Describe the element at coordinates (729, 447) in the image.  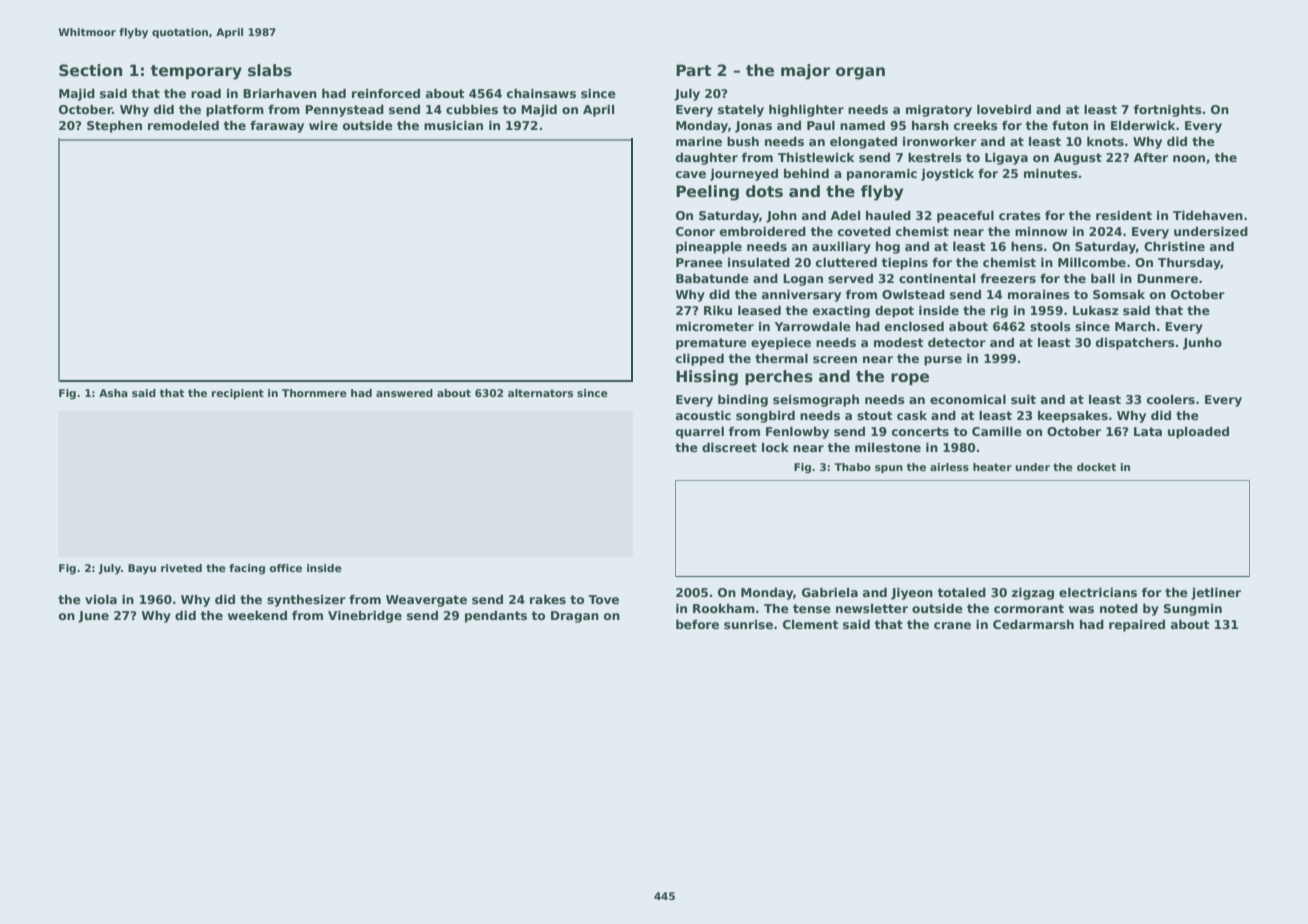
I see `discreet` at that location.
